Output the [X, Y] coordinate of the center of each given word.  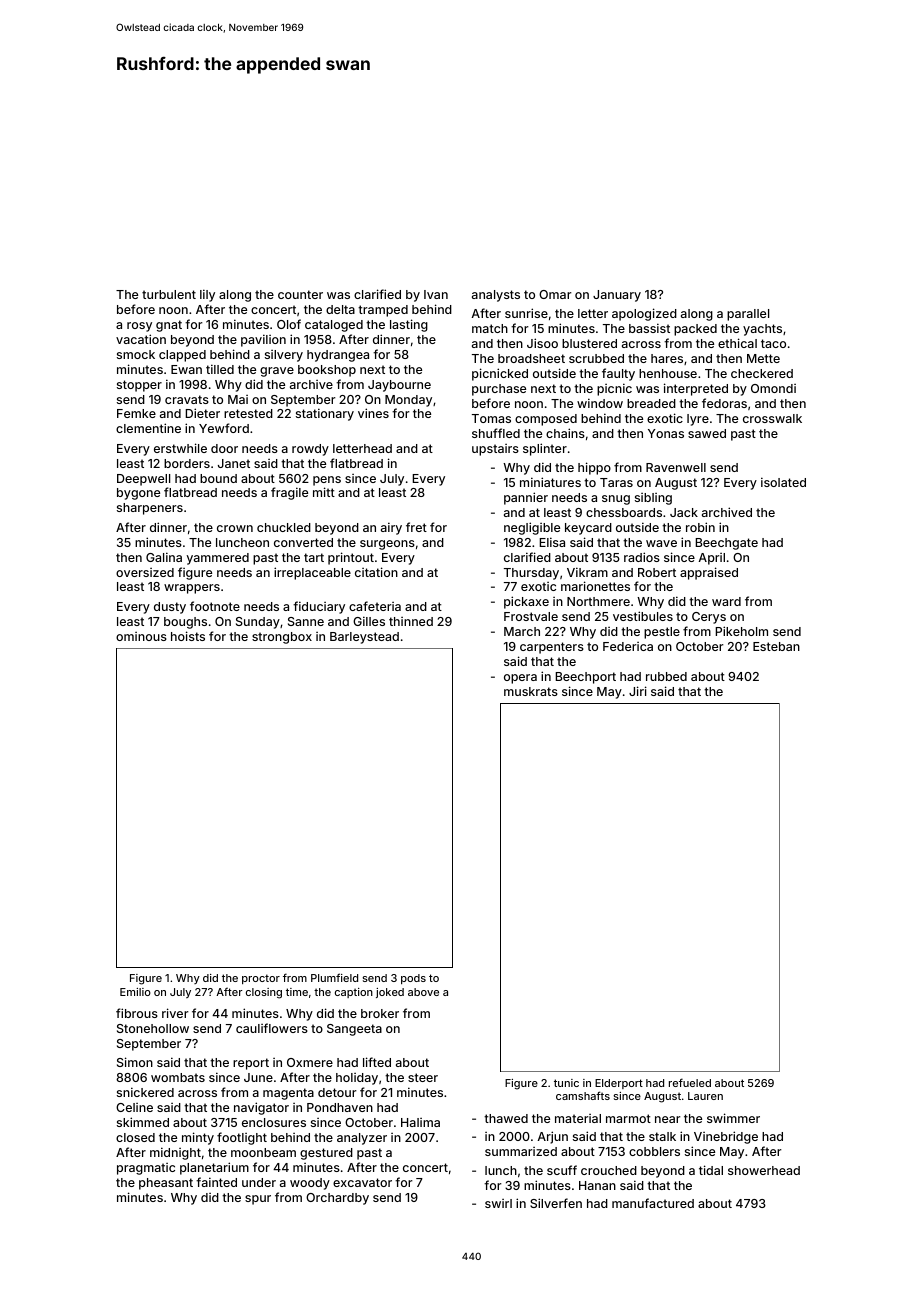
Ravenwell [676, 467]
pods [413, 979]
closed [135, 1137]
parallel [748, 315]
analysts [496, 296]
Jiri [638, 691]
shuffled [496, 433]
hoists [188, 636]
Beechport [585, 678]
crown [235, 528]
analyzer [362, 1139]
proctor [261, 979]
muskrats [531, 691]
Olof [289, 324]
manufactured [653, 1203]
